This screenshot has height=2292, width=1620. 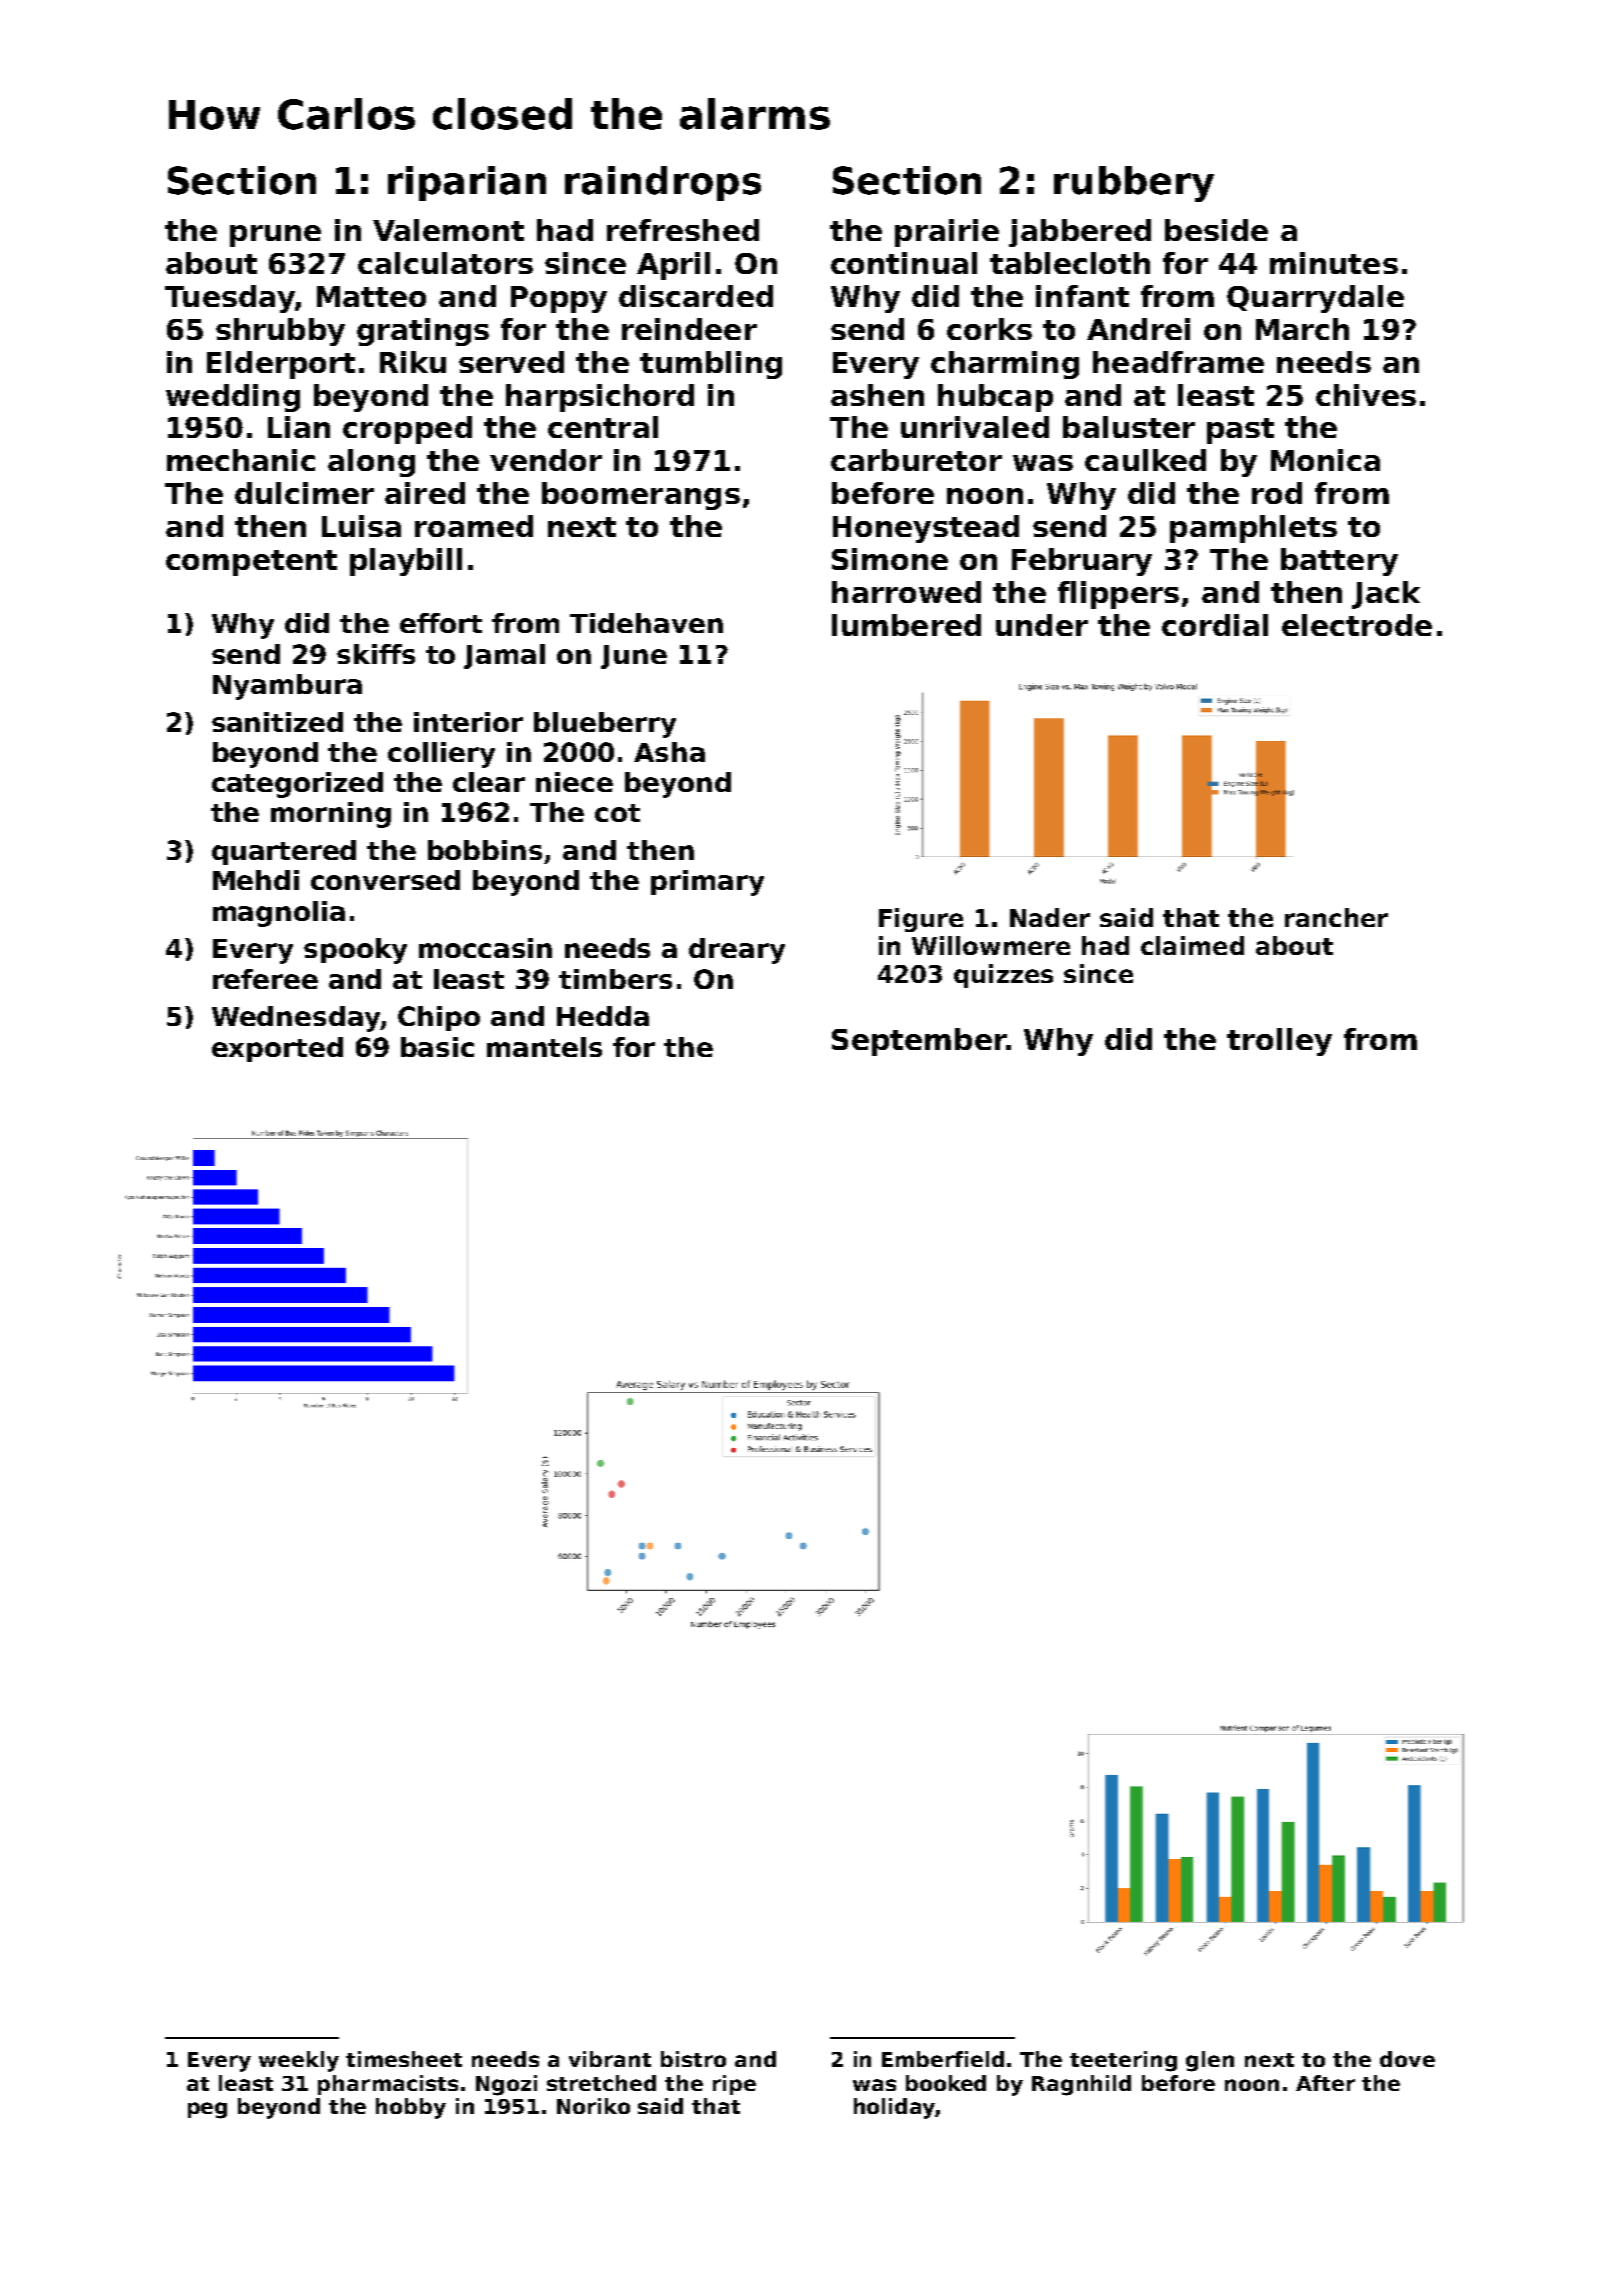 I want to click on prune, so click(x=275, y=236).
